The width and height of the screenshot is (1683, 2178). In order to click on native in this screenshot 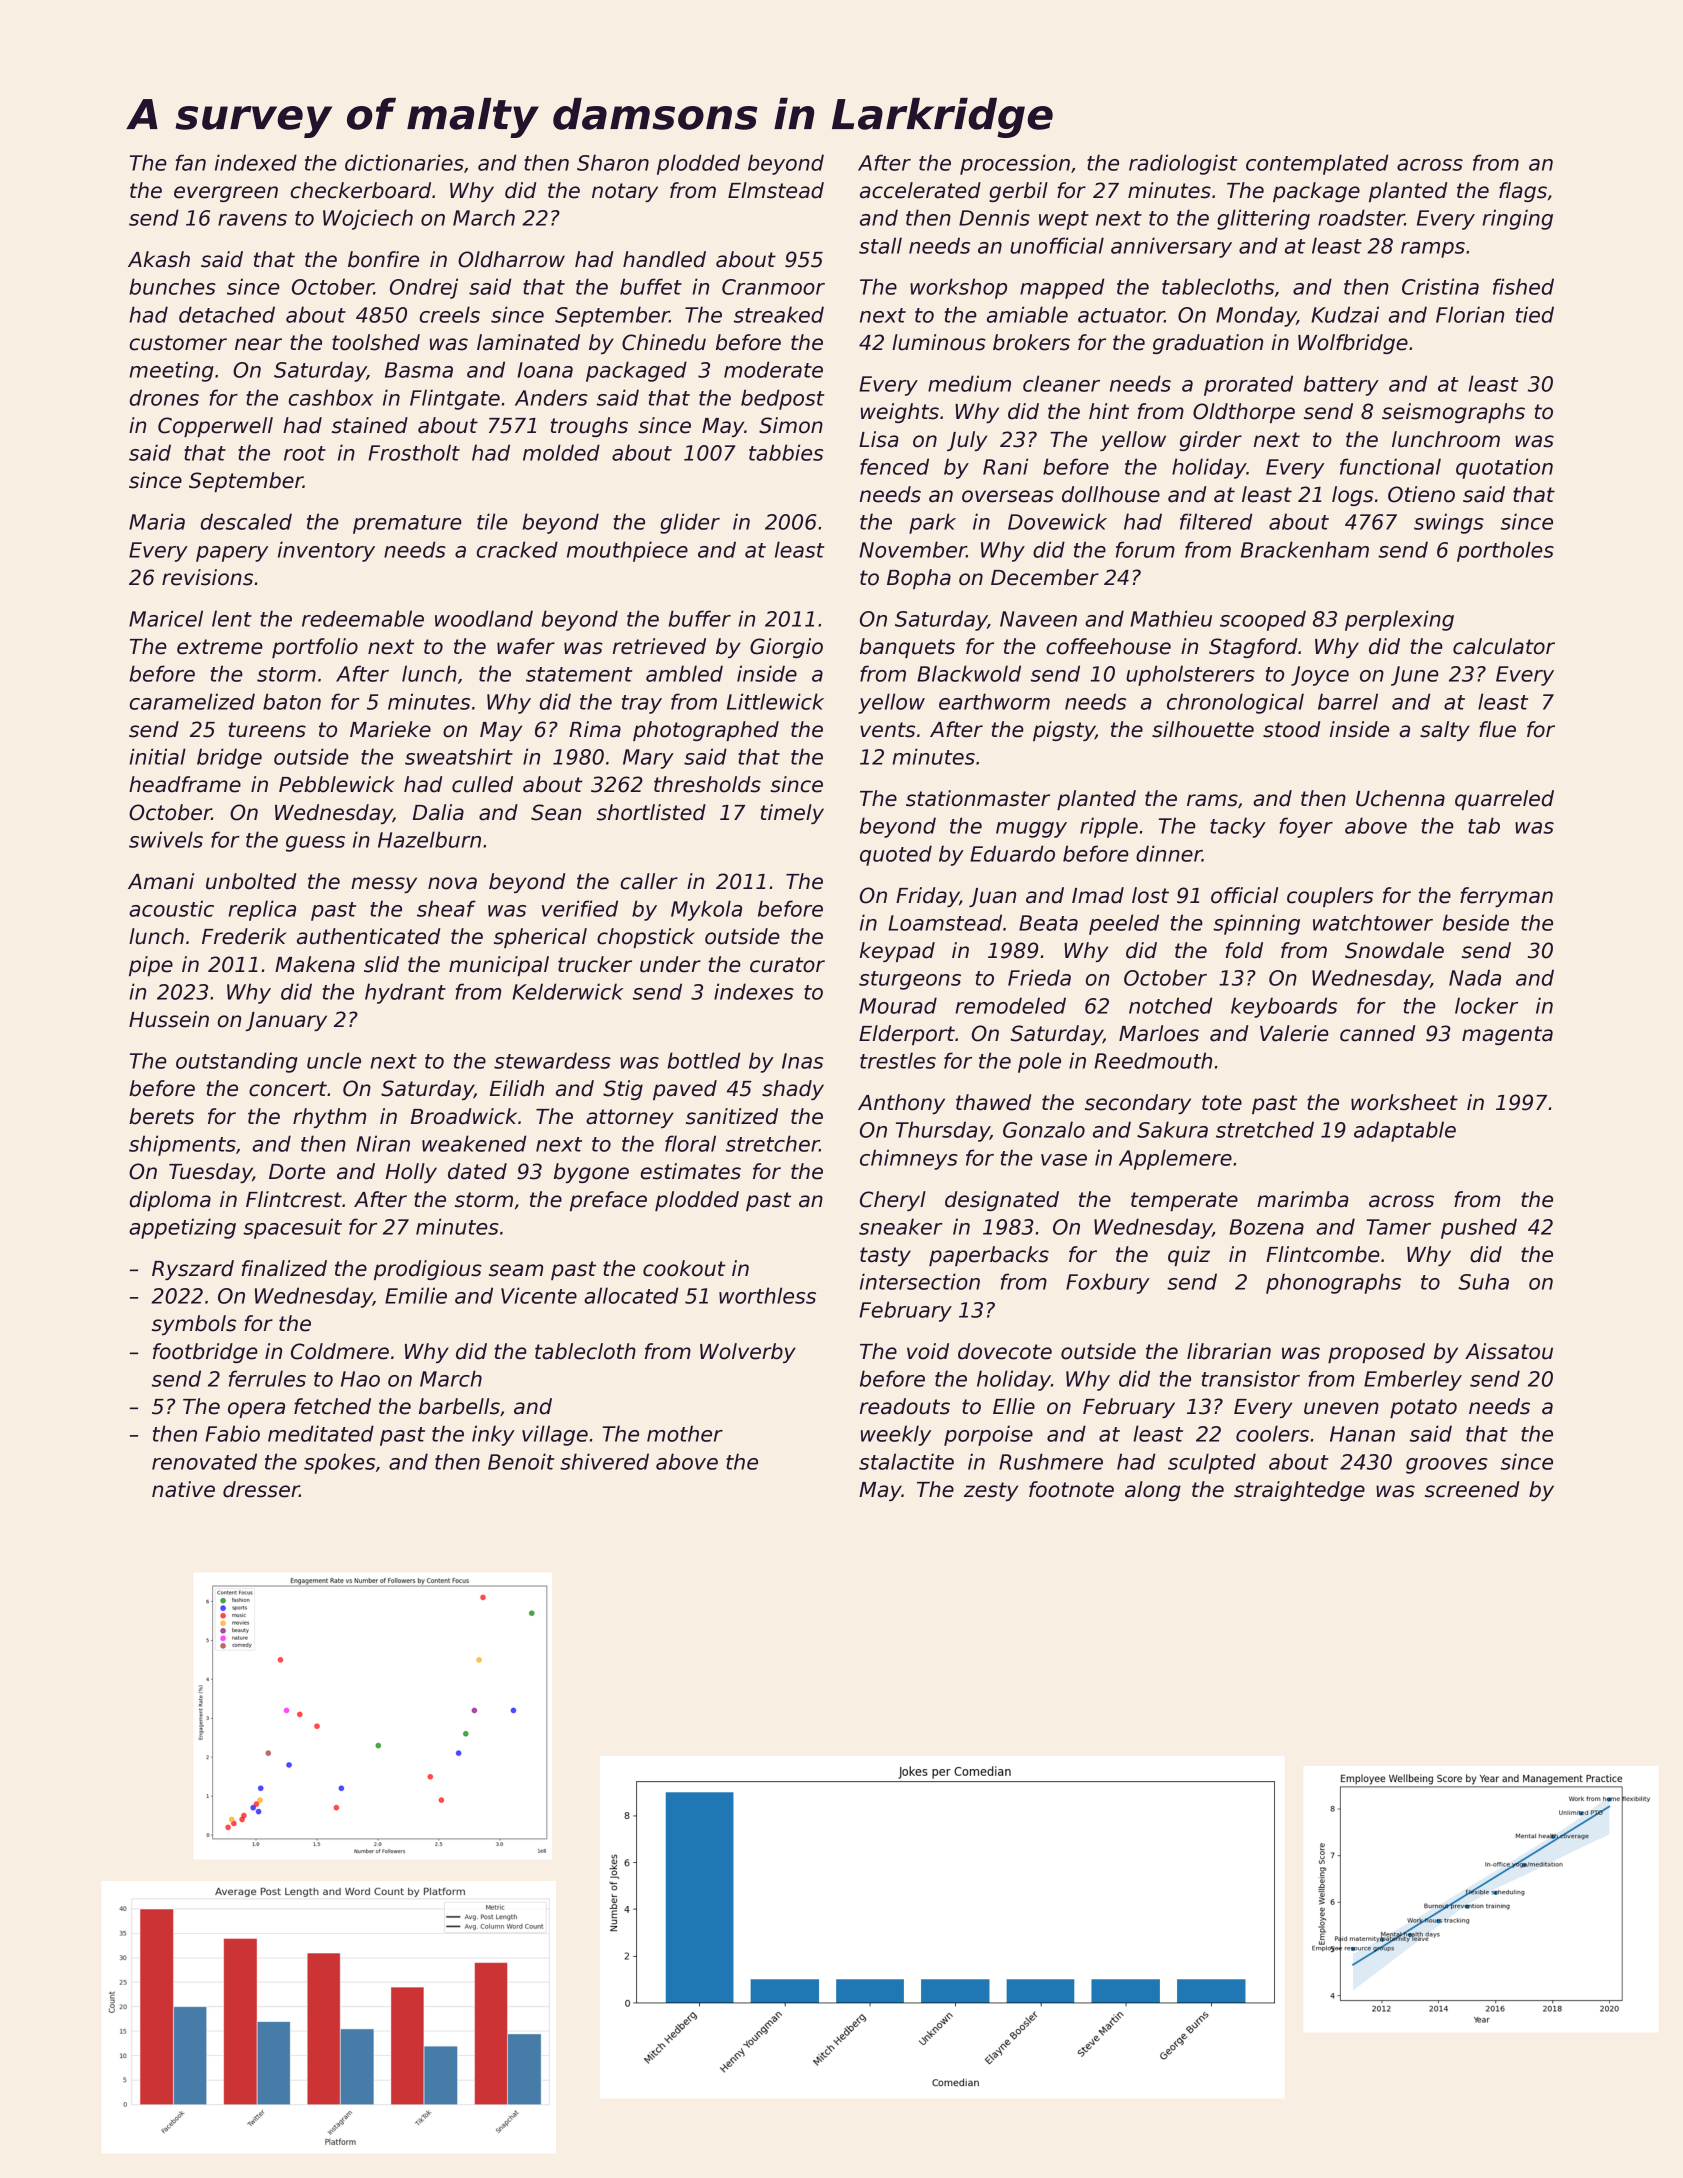, I will do `click(183, 1489)`.
